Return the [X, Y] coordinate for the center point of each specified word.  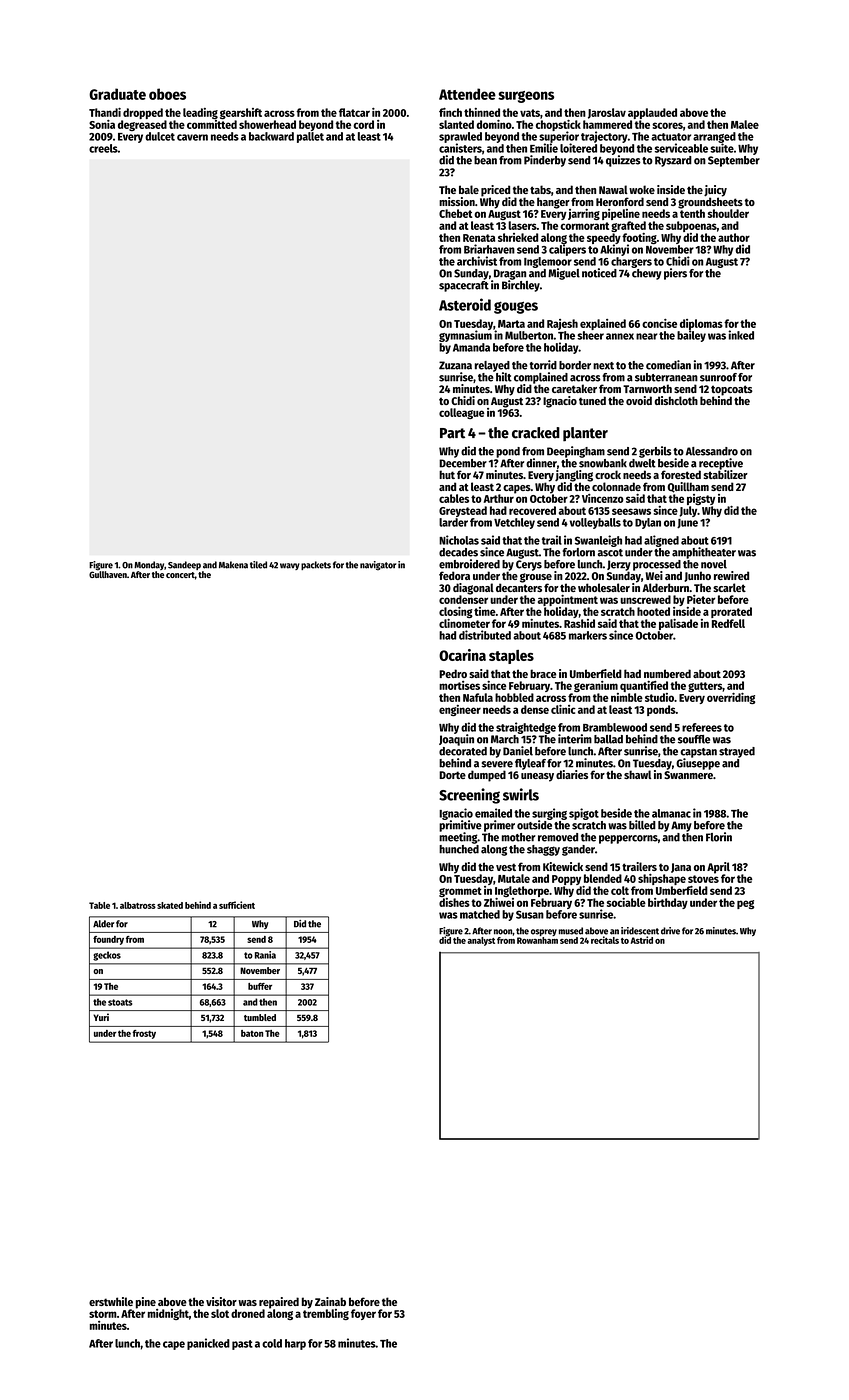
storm [103, 1314]
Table [99, 905]
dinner [541, 463]
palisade [678, 624]
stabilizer [725, 474]
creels [103, 148]
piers [675, 274]
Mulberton [529, 335]
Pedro [453, 673]
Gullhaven [108, 574]
